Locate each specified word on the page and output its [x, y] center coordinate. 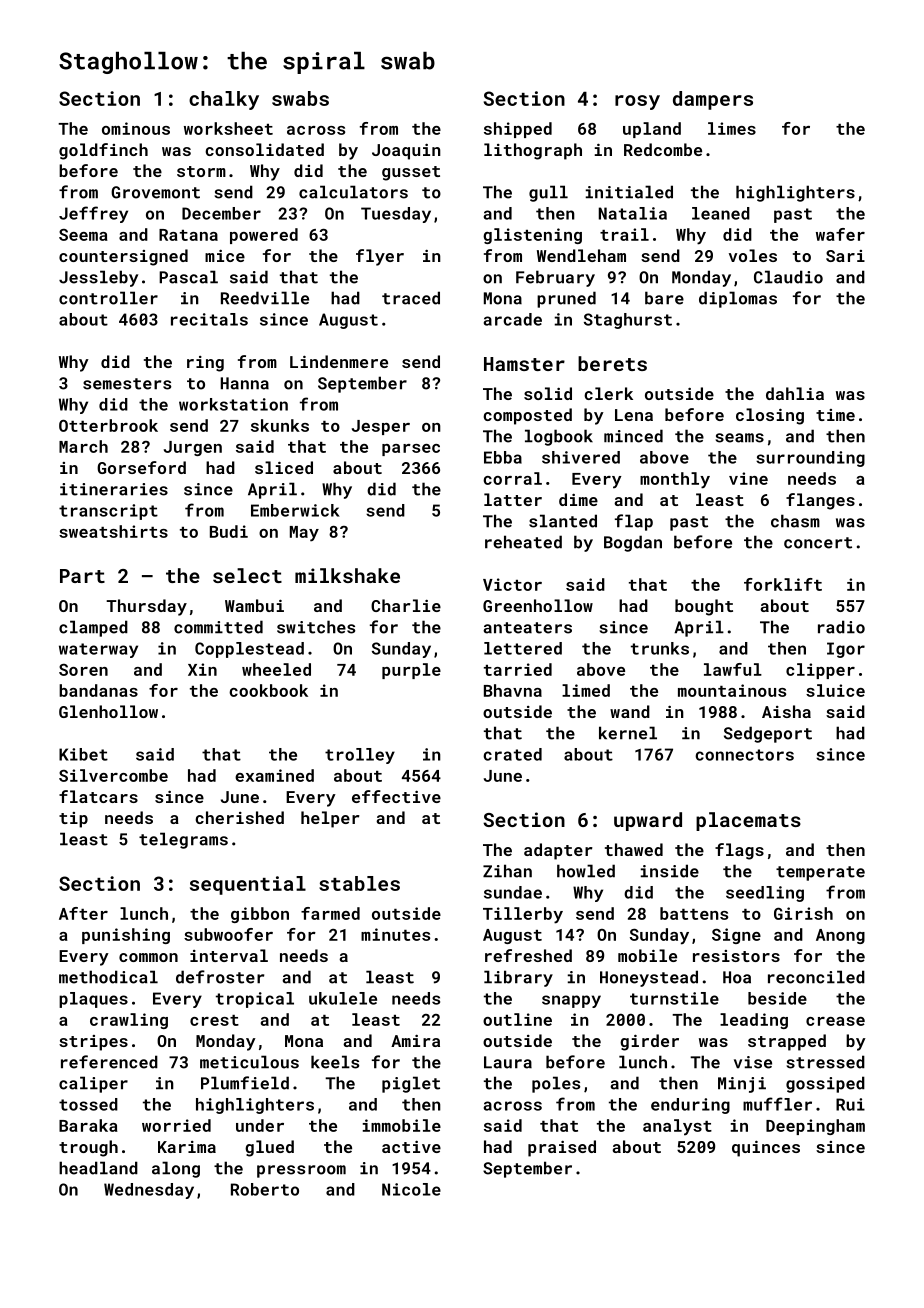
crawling [129, 1021]
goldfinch [103, 151]
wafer [840, 234]
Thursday [146, 607]
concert [818, 543]
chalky [224, 100]
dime [578, 499]
